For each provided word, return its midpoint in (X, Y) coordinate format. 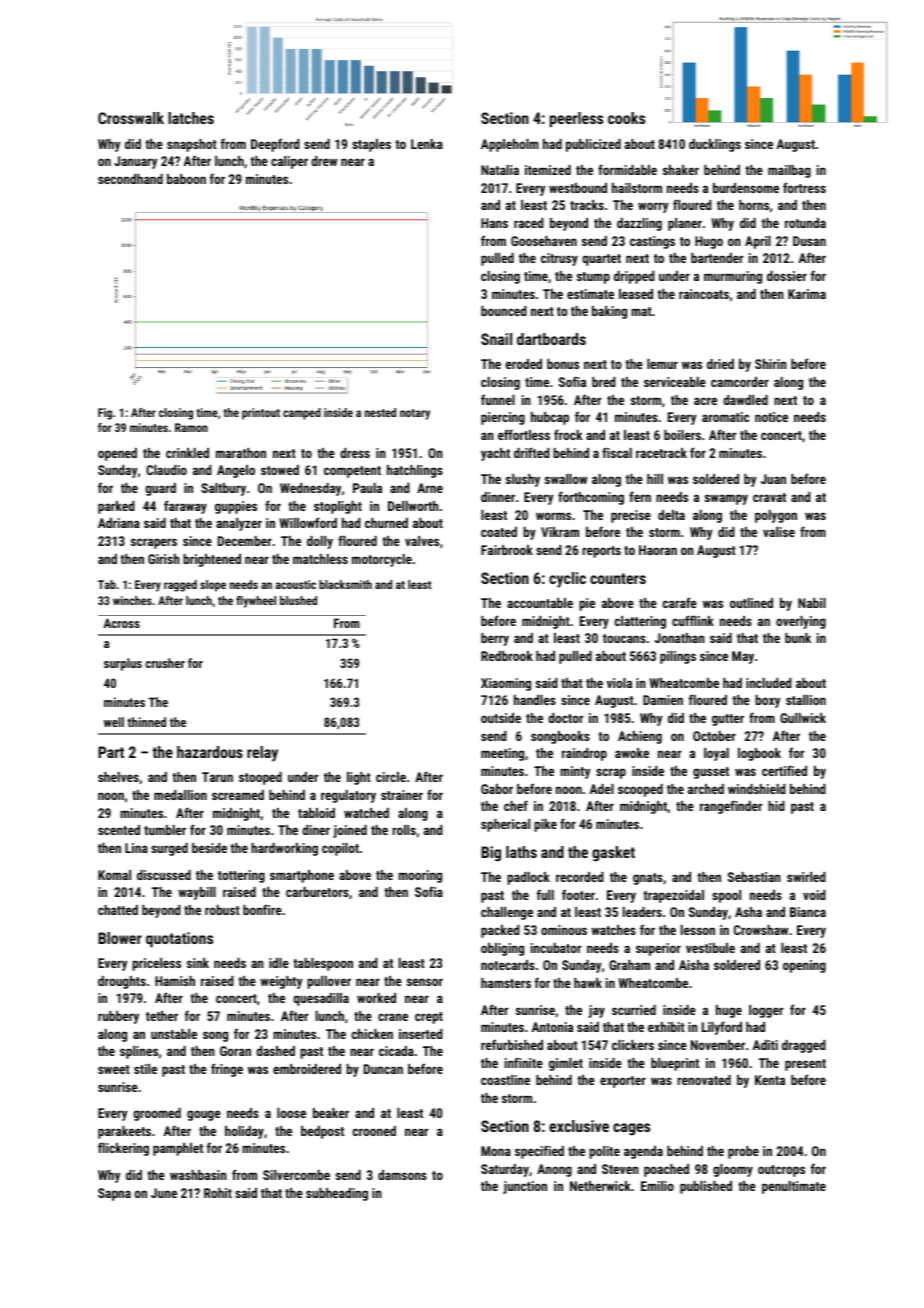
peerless (576, 120)
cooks (626, 118)
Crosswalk (131, 118)
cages (631, 1129)
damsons (402, 1175)
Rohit (218, 1193)
